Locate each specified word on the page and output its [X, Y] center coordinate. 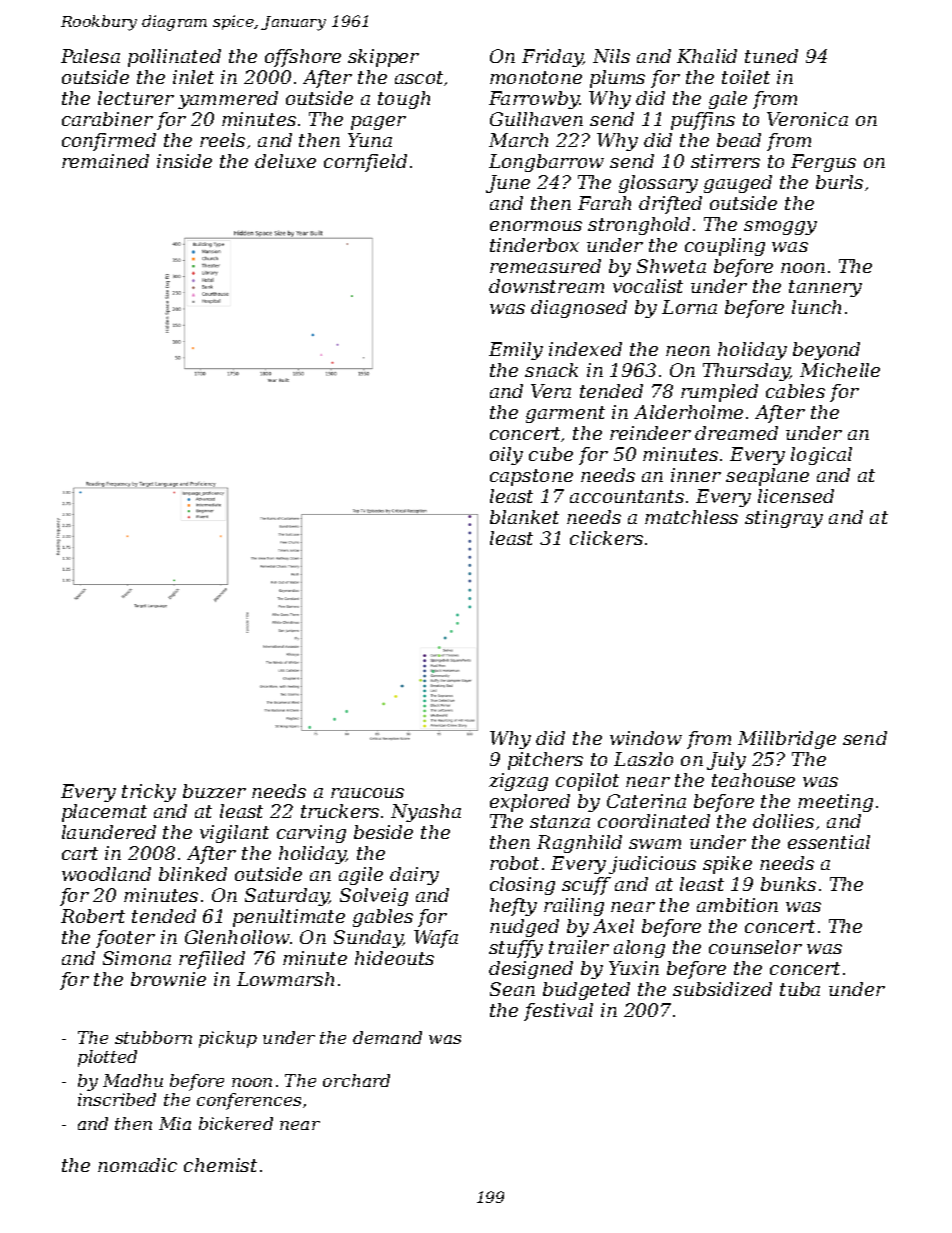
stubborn [153, 1037]
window [646, 738]
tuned [771, 56]
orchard [356, 1080]
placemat [104, 813]
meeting [835, 803]
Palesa [90, 56]
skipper [383, 58]
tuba [800, 989]
